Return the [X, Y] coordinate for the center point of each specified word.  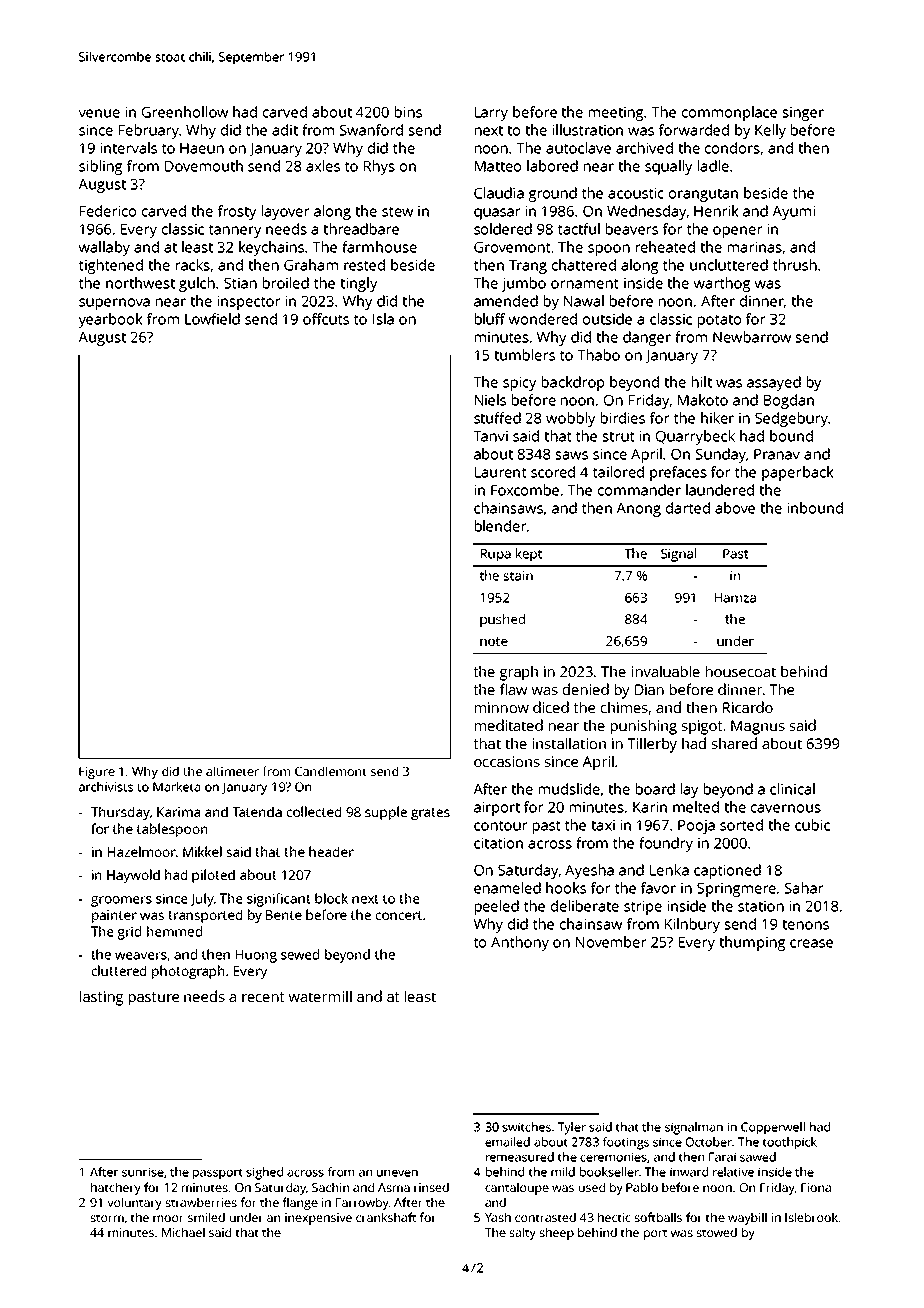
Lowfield [212, 319]
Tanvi [490, 436]
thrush [795, 265]
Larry [491, 114]
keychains [271, 248]
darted [688, 508]
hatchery [116, 1188]
